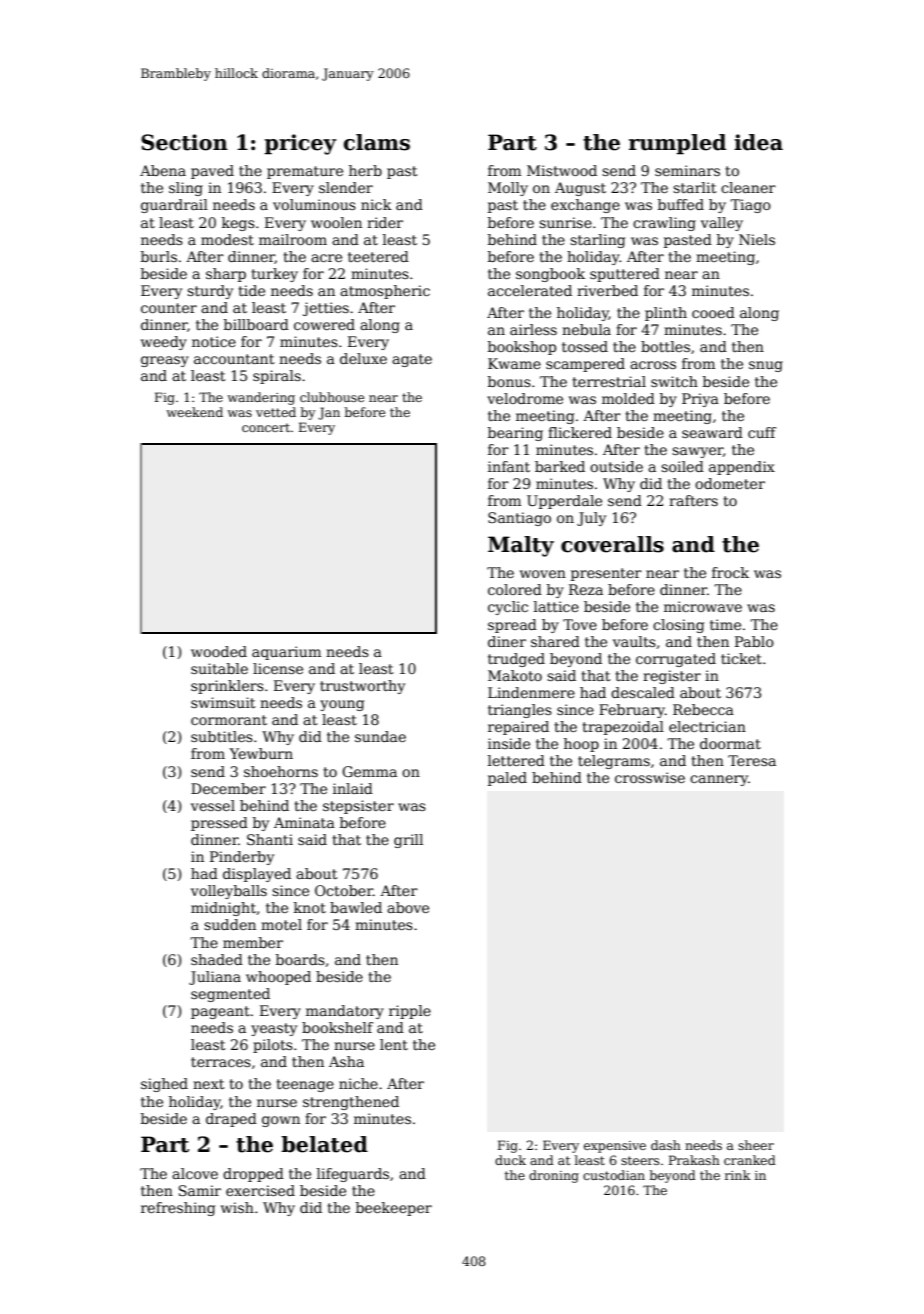 The height and width of the screenshot is (1314, 924). What do you see at coordinates (580, 432) in the screenshot?
I see `flickered` at bounding box center [580, 432].
